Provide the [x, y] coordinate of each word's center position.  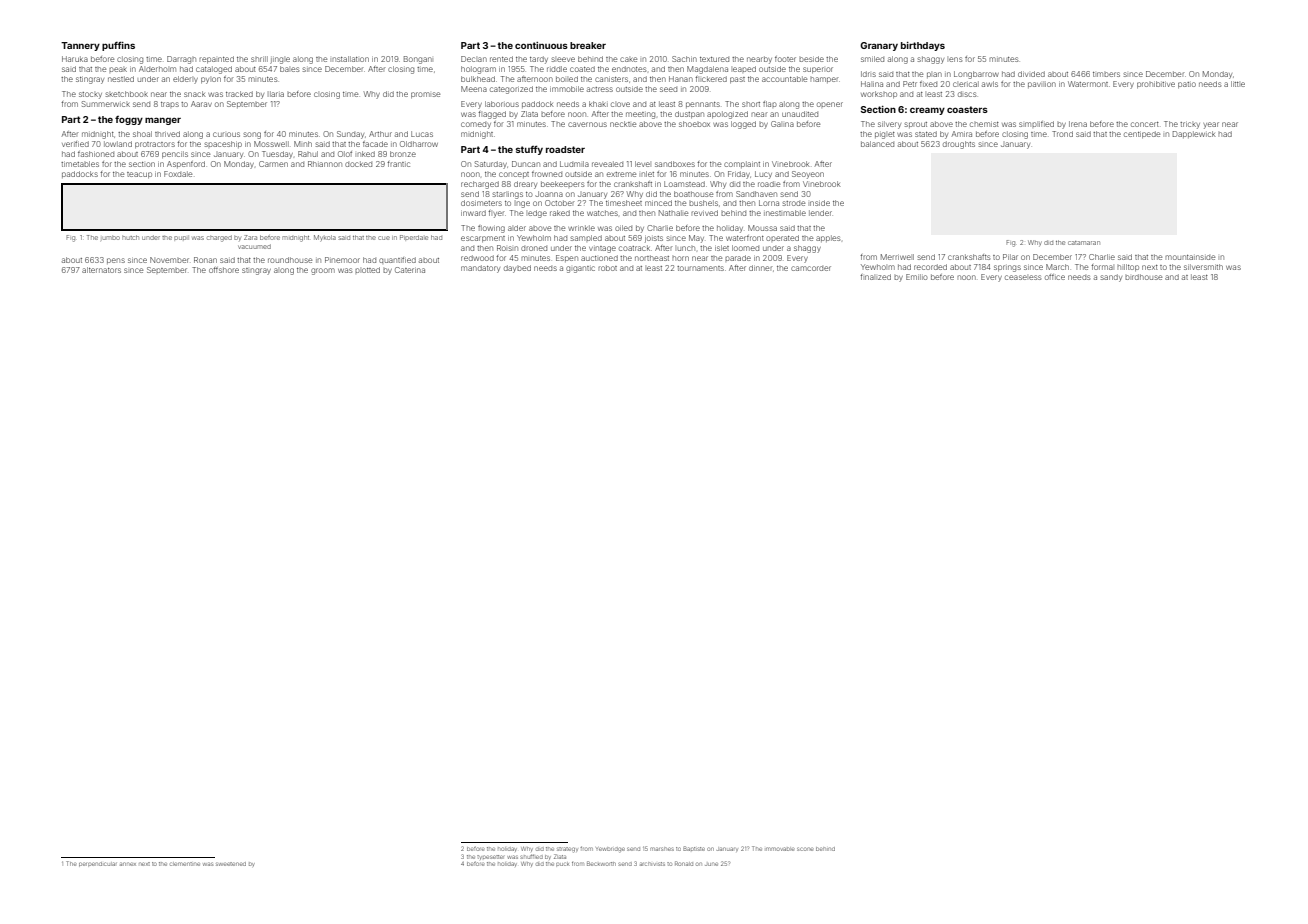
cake [628, 59]
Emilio [917, 277]
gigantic [580, 269]
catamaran [1084, 243]
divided [1031, 74]
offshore [224, 270]
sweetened [231, 864]
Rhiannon [325, 164]
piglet [885, 135]
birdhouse [1143, 277]
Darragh [181, 60]
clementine [185, 864]
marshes [662, 849]
